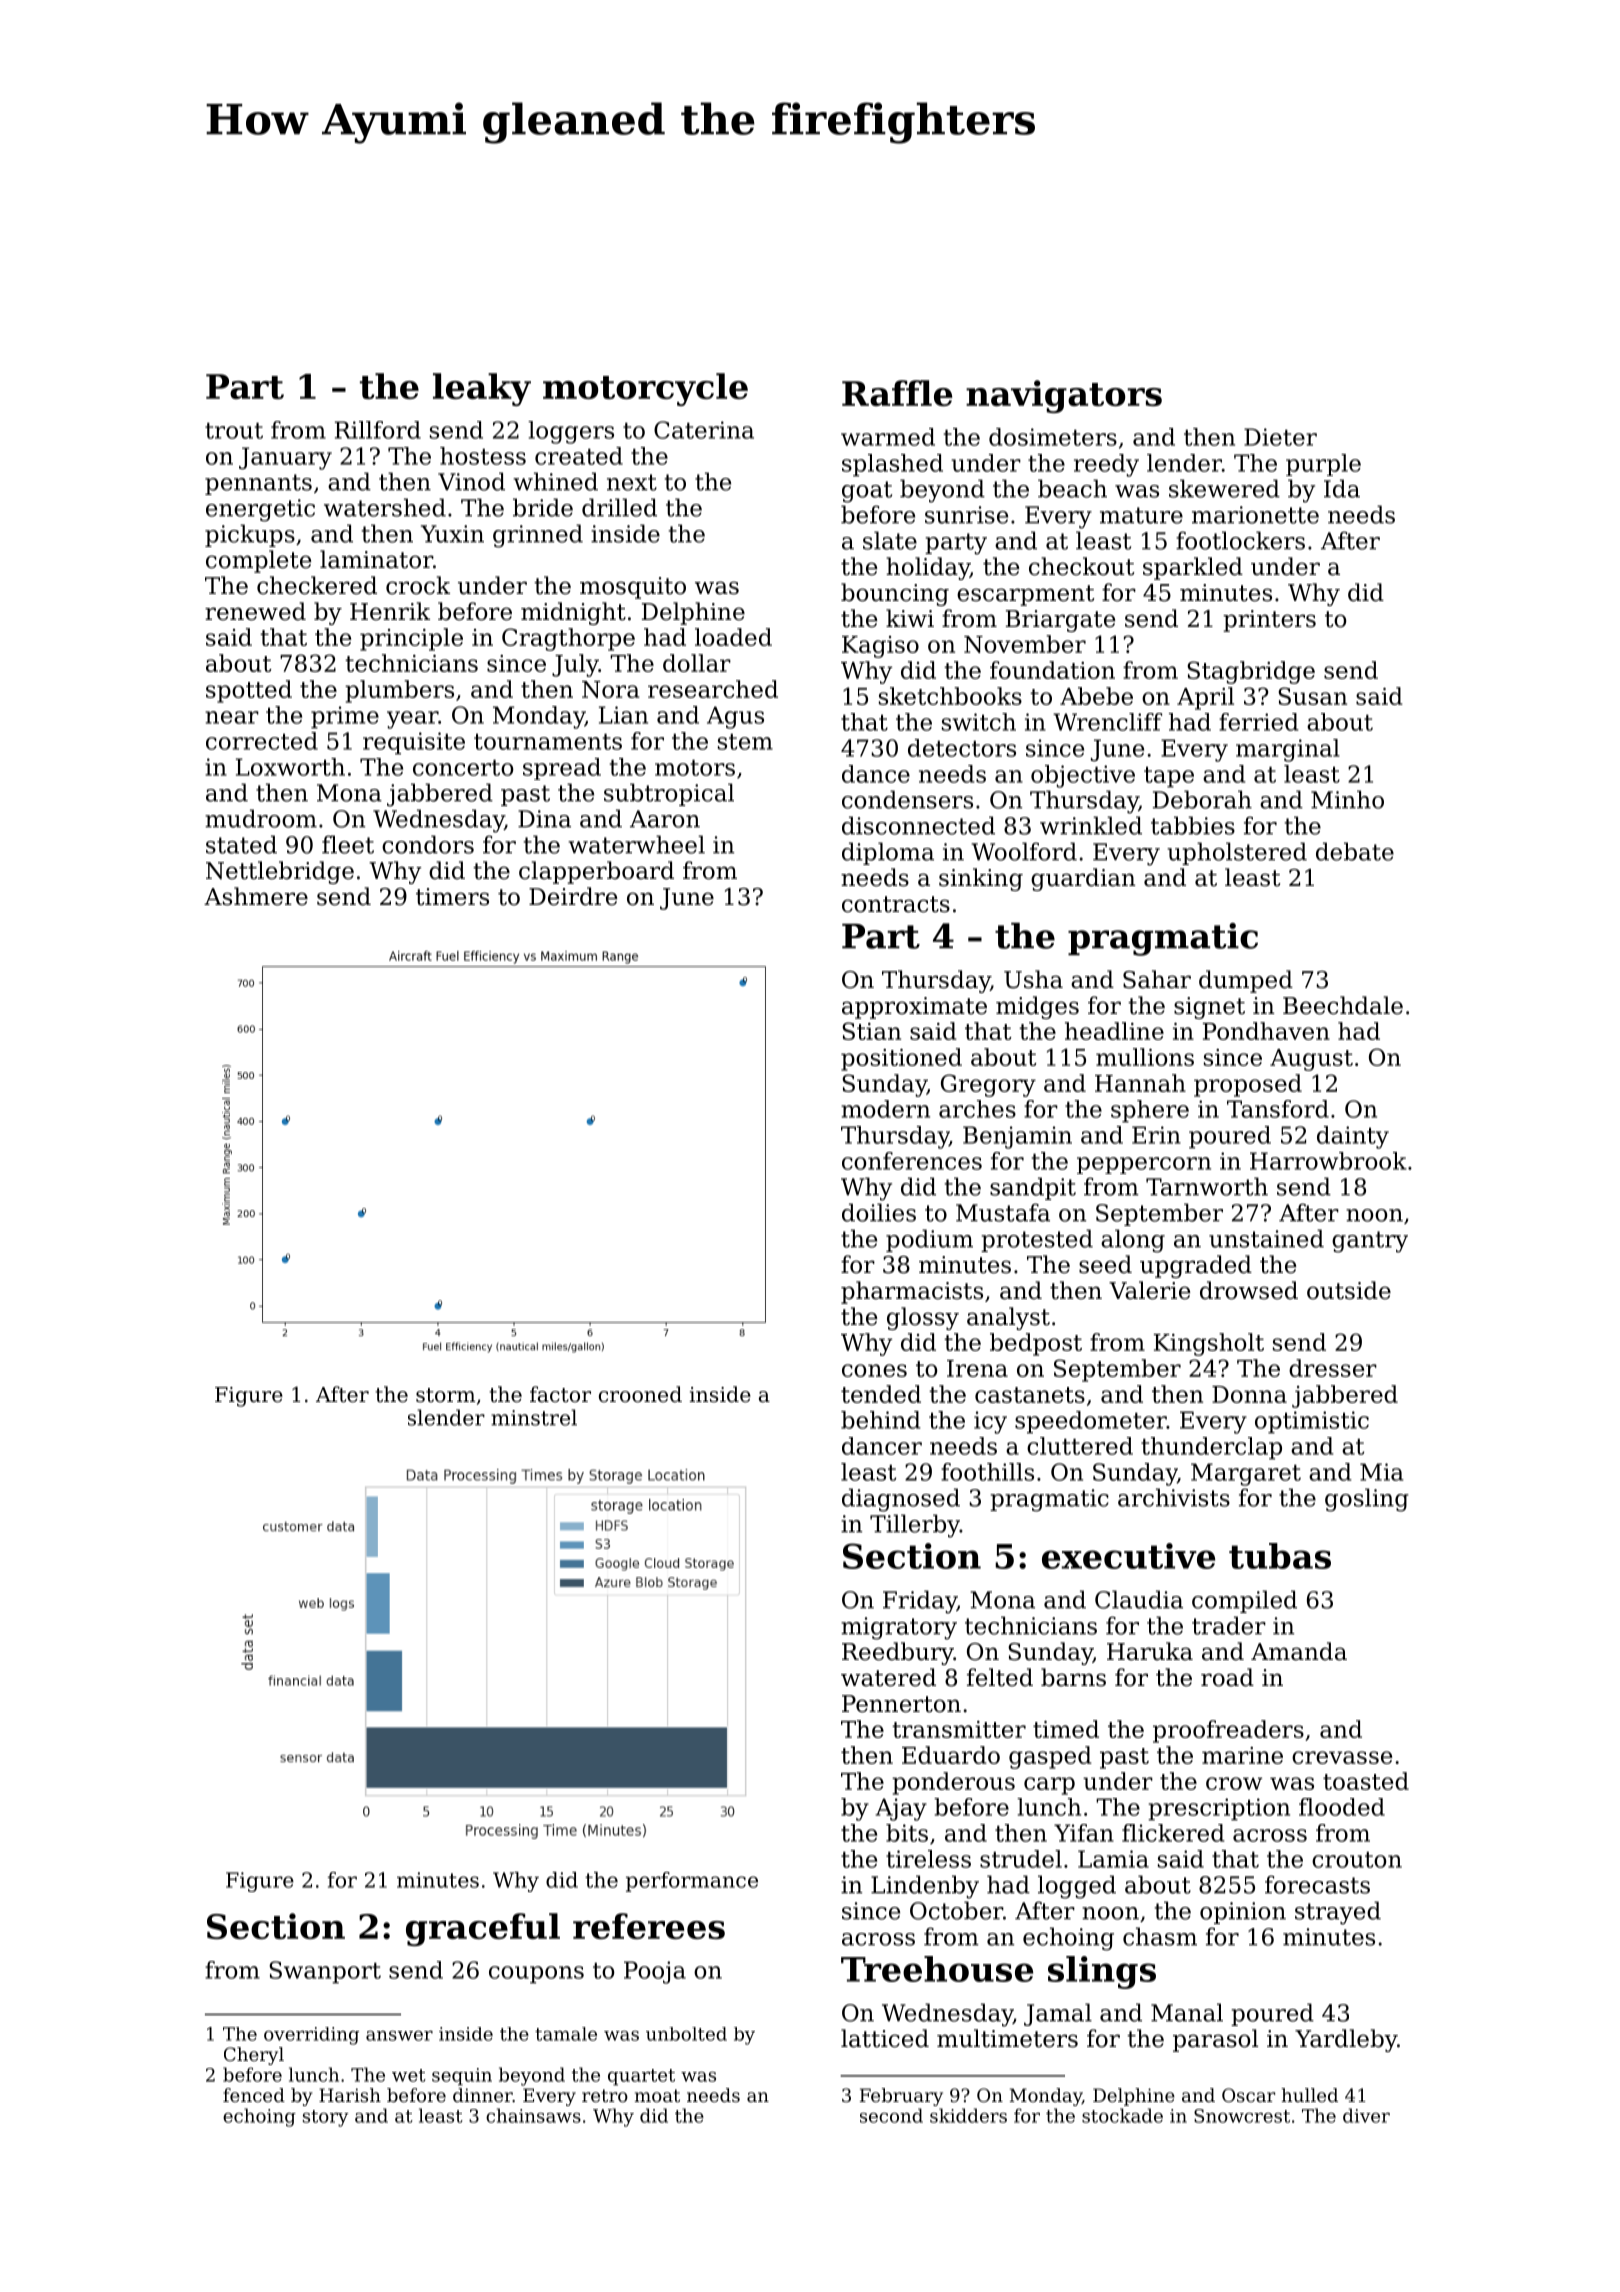 The image size is (1620, 2292). I want to click on navigators, so click(1064, 396).
